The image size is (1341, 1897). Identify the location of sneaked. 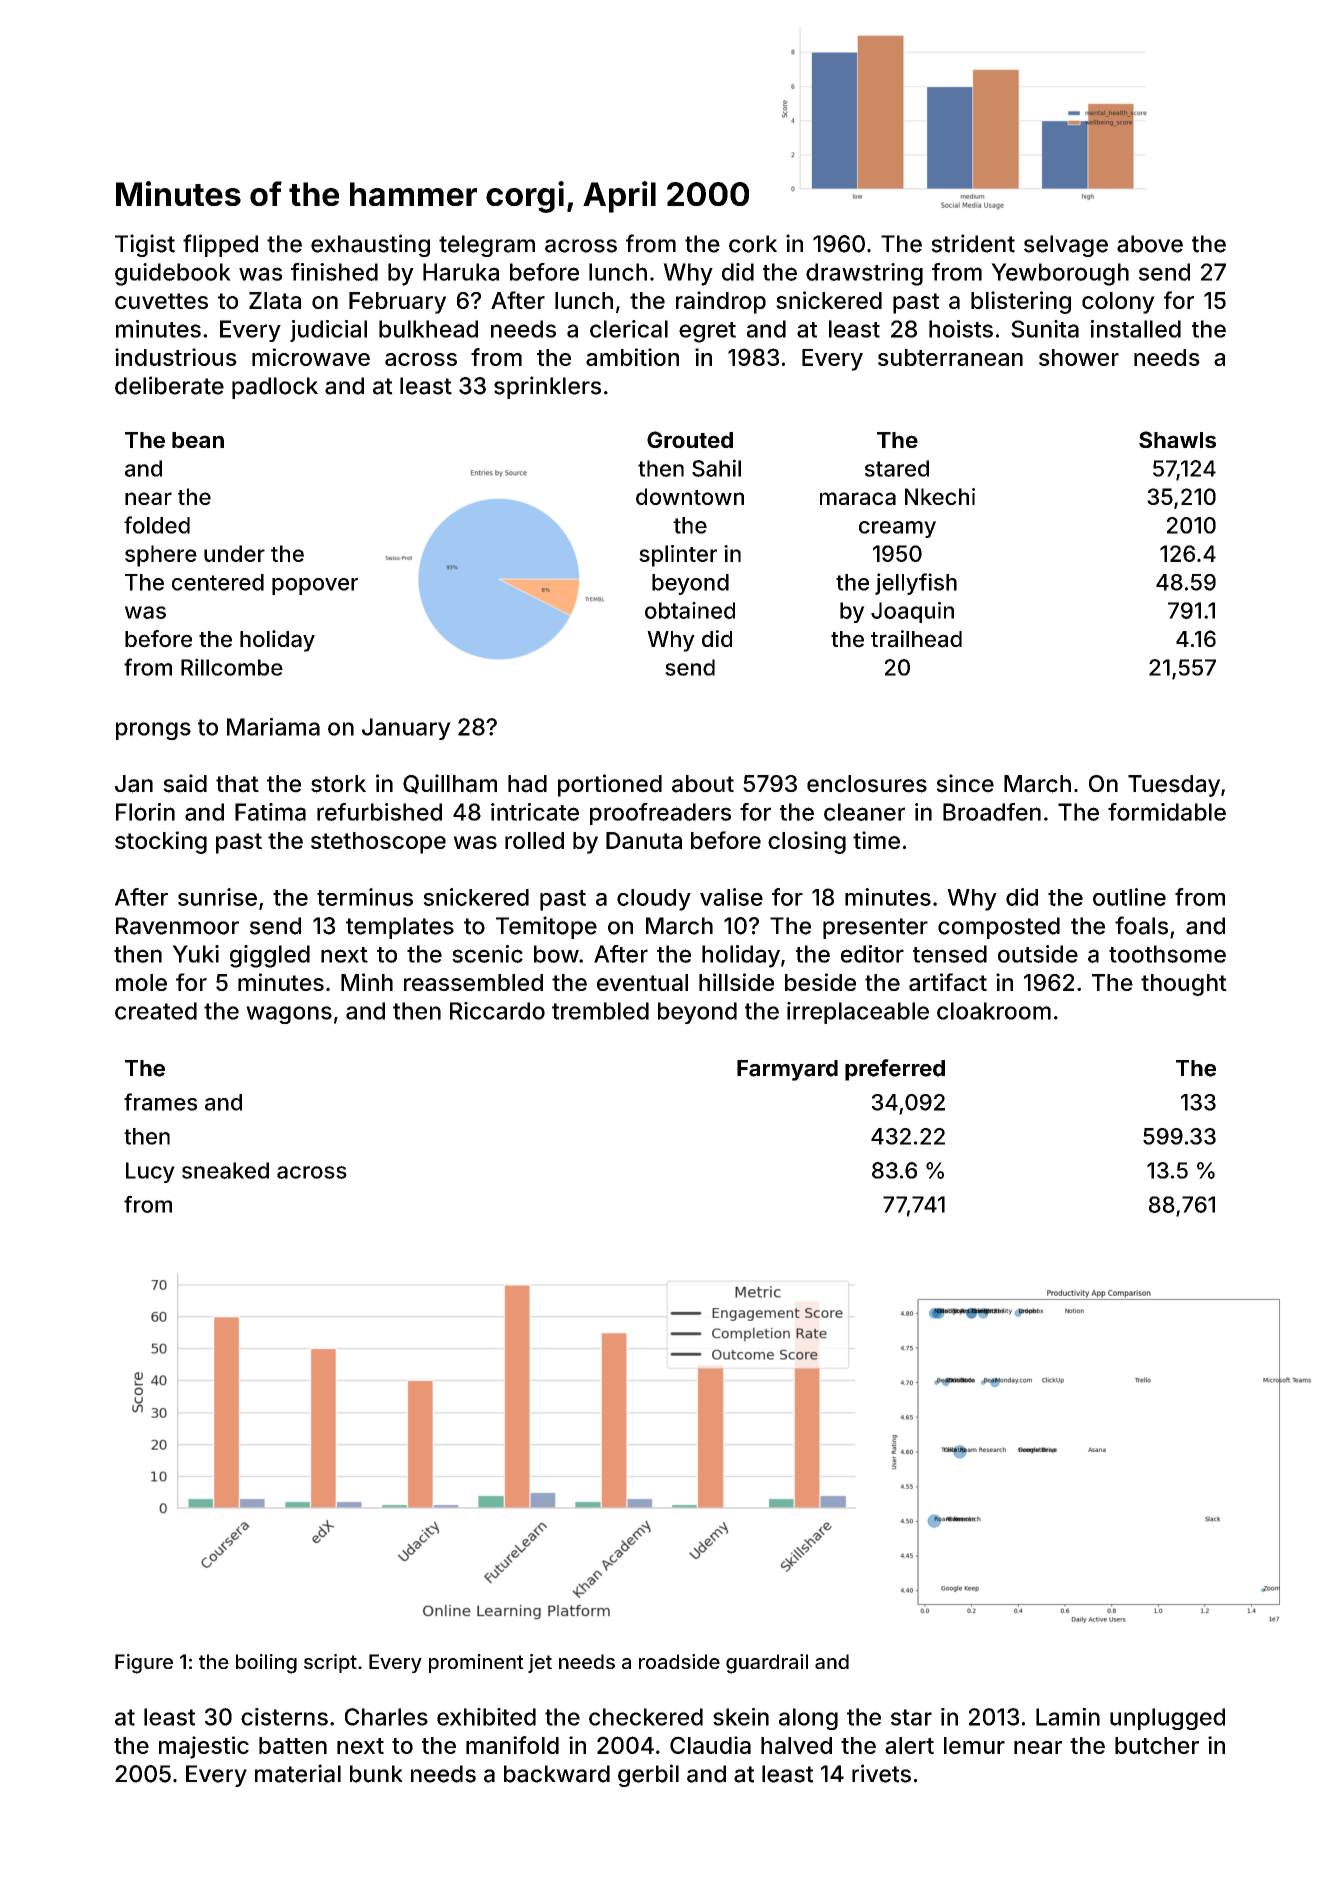
(225, 1170).
